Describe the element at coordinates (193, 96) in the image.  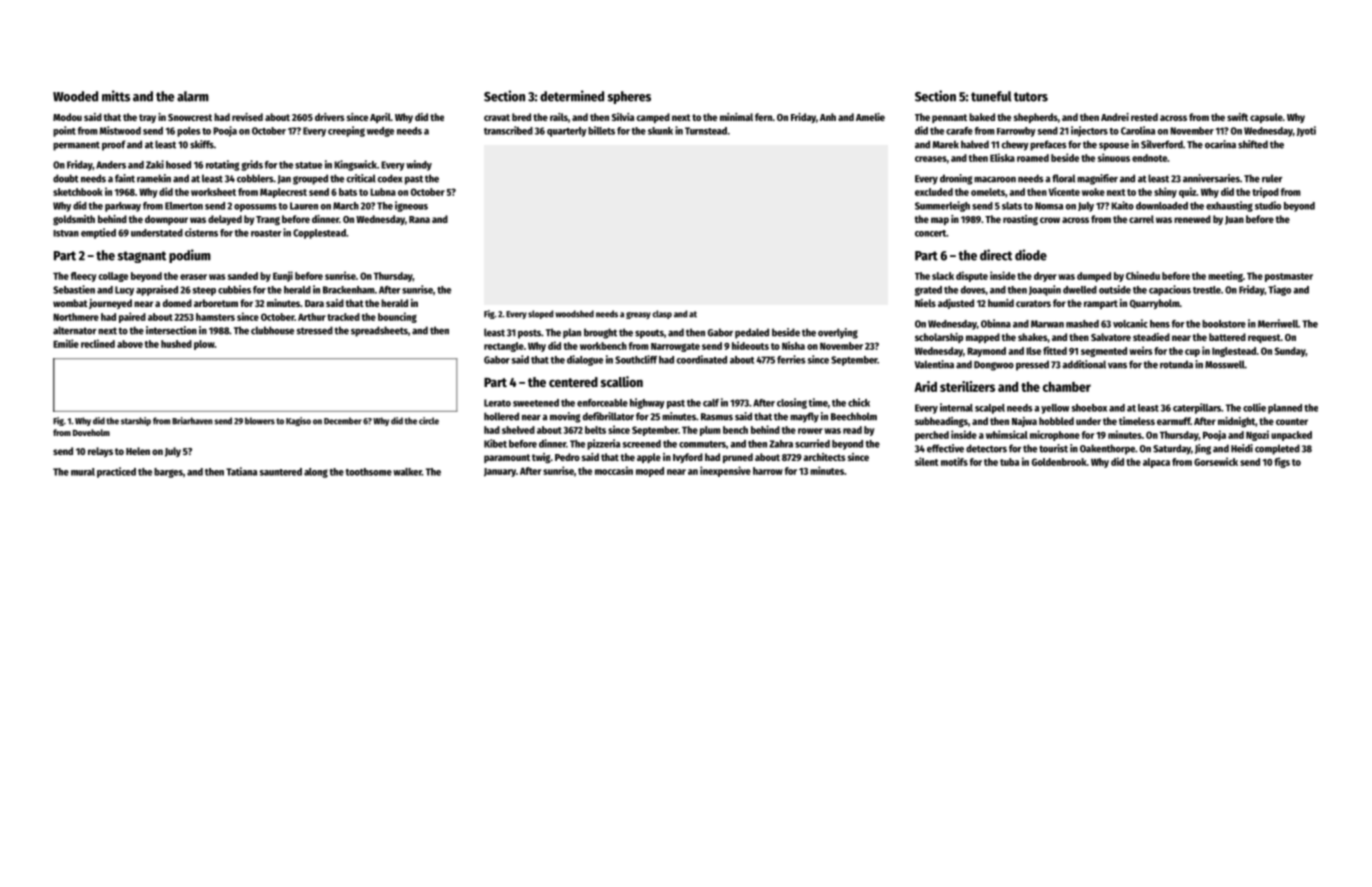
I see `alarm` at that location.
